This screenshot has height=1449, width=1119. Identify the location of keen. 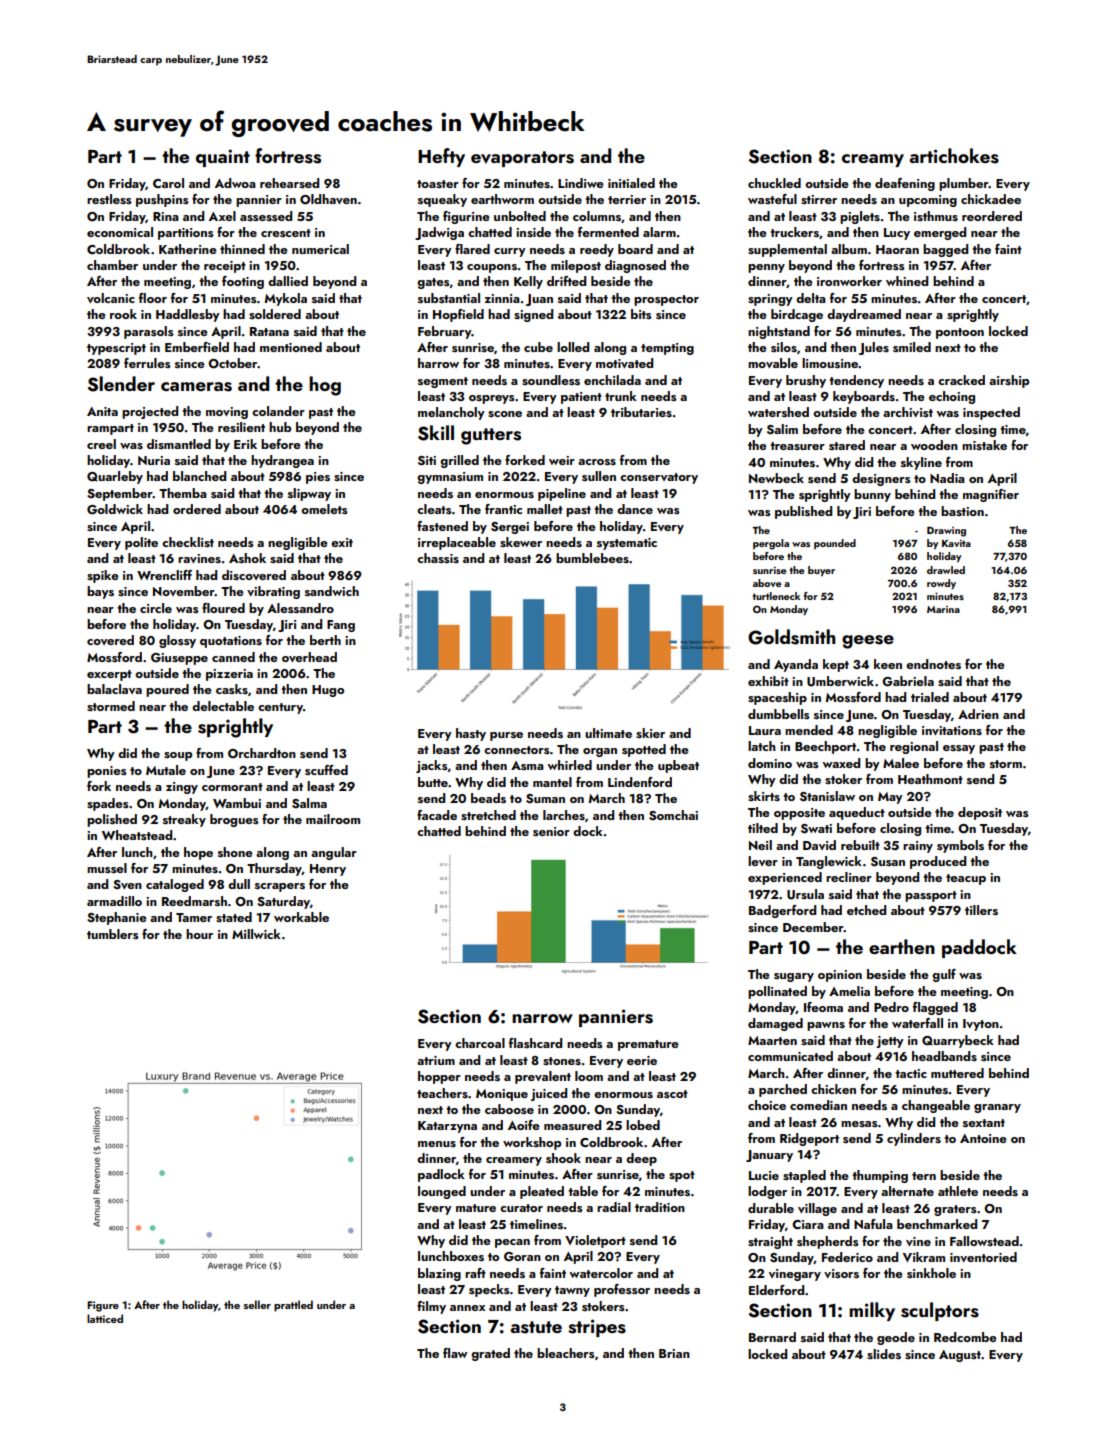
(888, 664).
